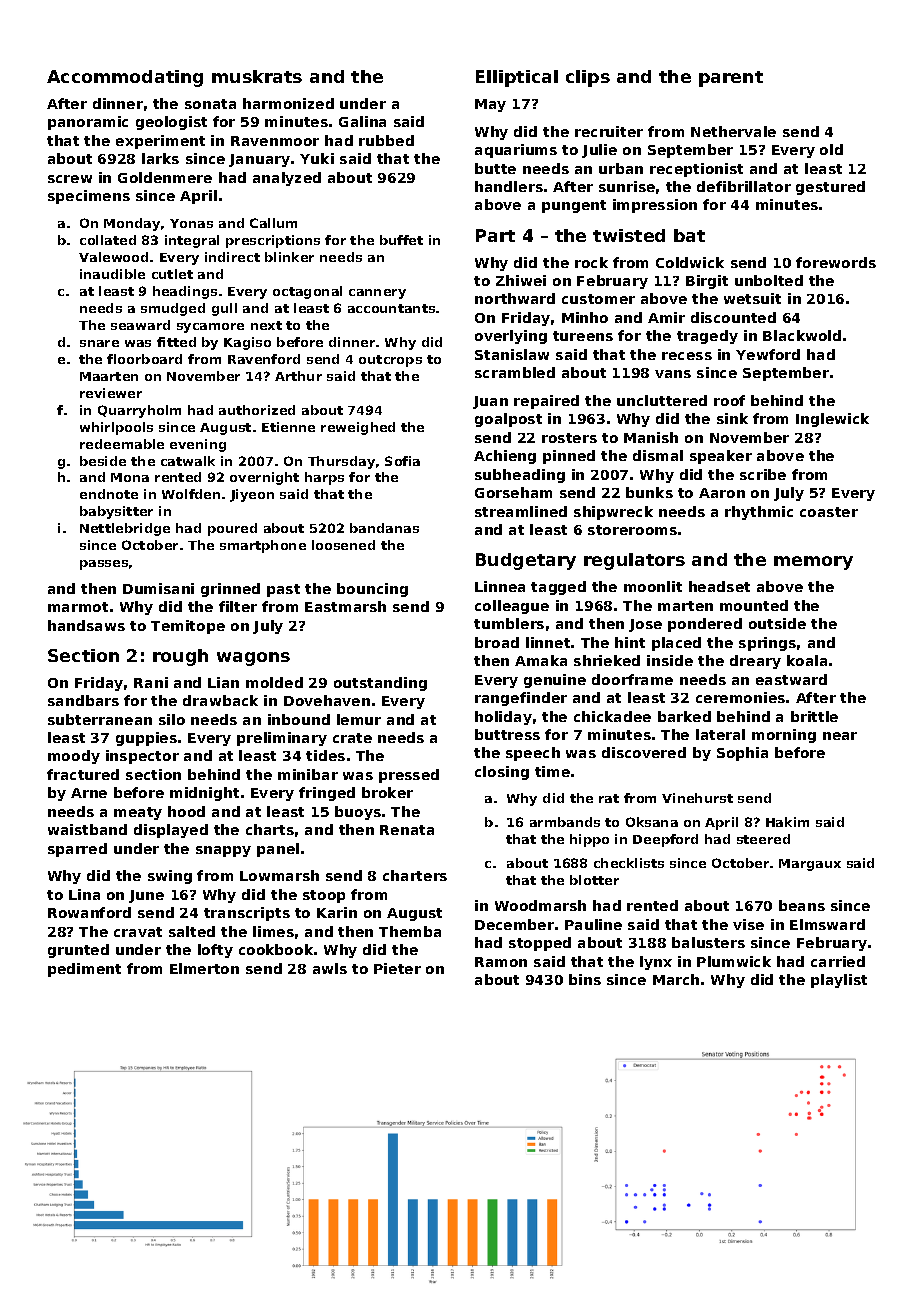  What do you see at coordinates (731, 79) in the page?
I see `parent` at bounding box center [731, 79].
